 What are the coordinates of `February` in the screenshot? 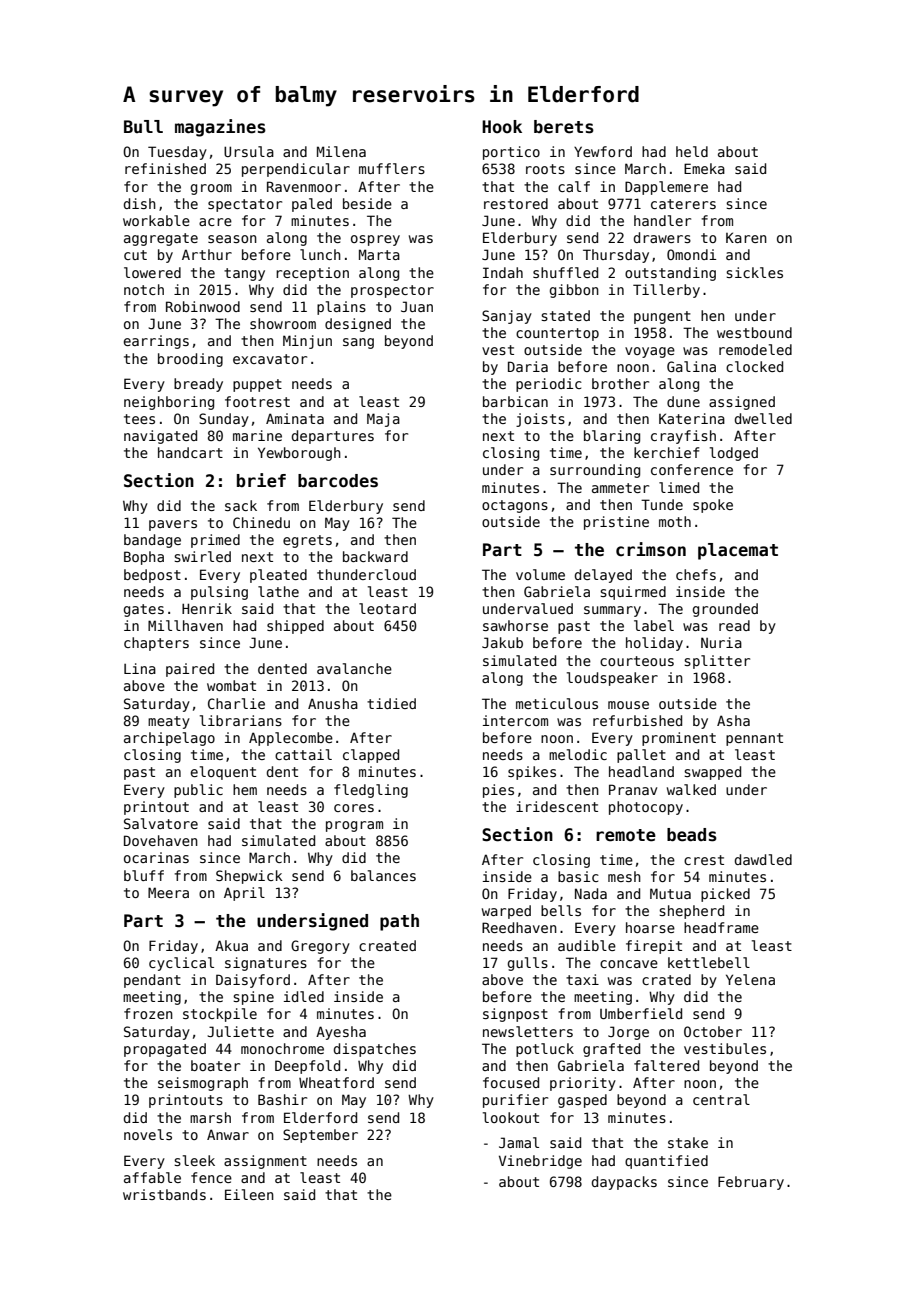 It's located at (751, 1183).
